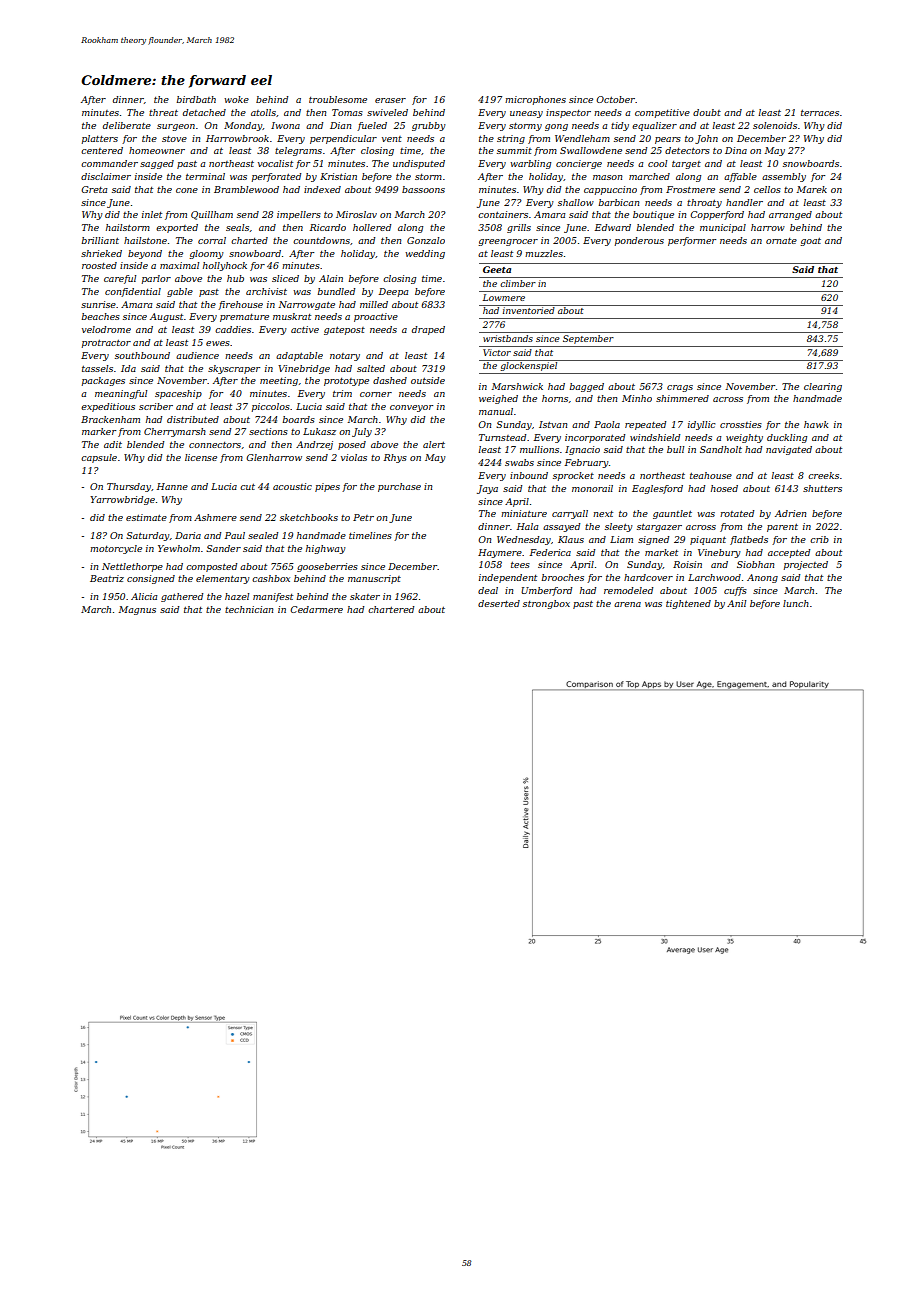  I want to click on deserted, so click(499, 603).
